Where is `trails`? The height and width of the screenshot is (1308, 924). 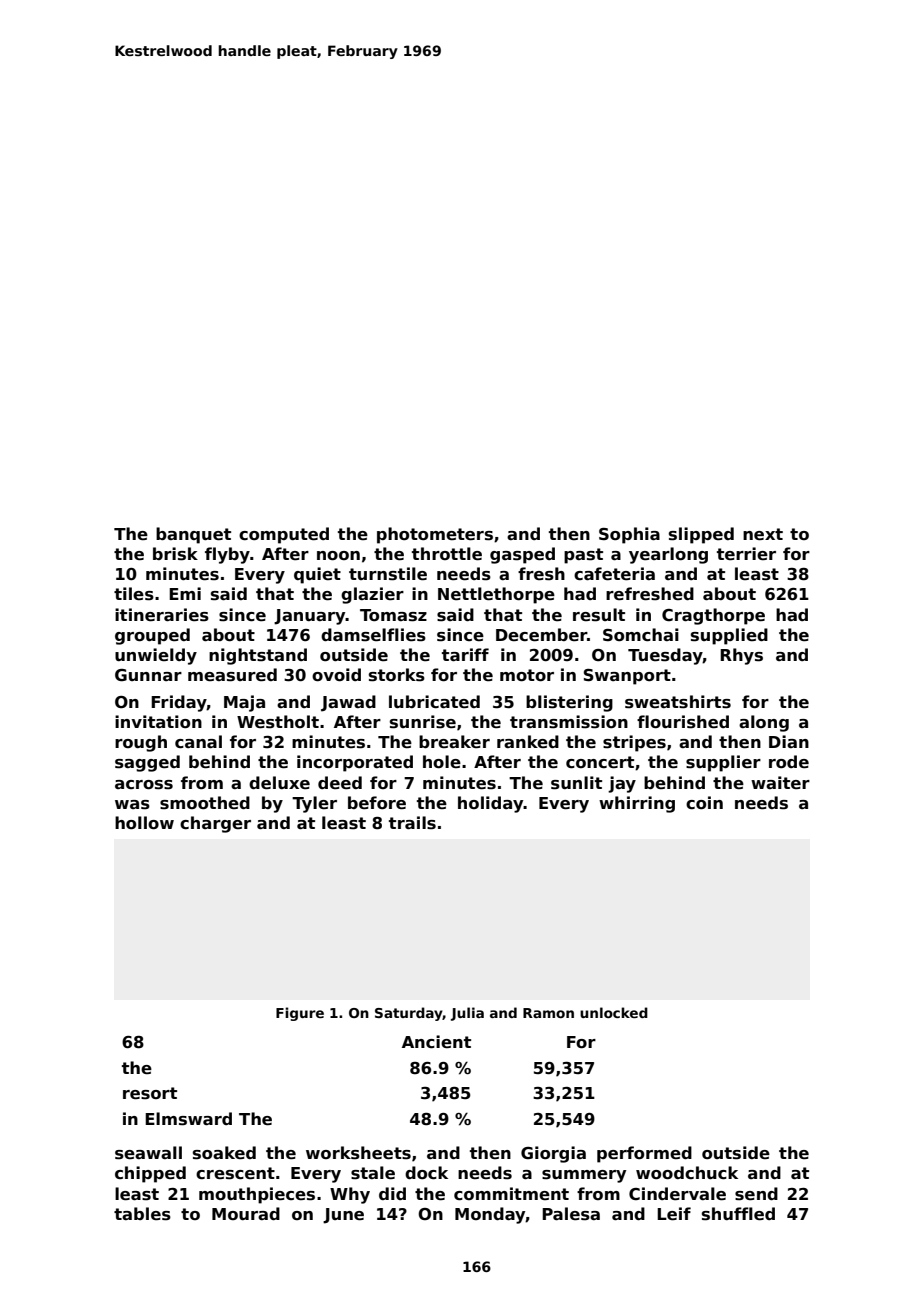 trails is located at coordinates (412, 823).
